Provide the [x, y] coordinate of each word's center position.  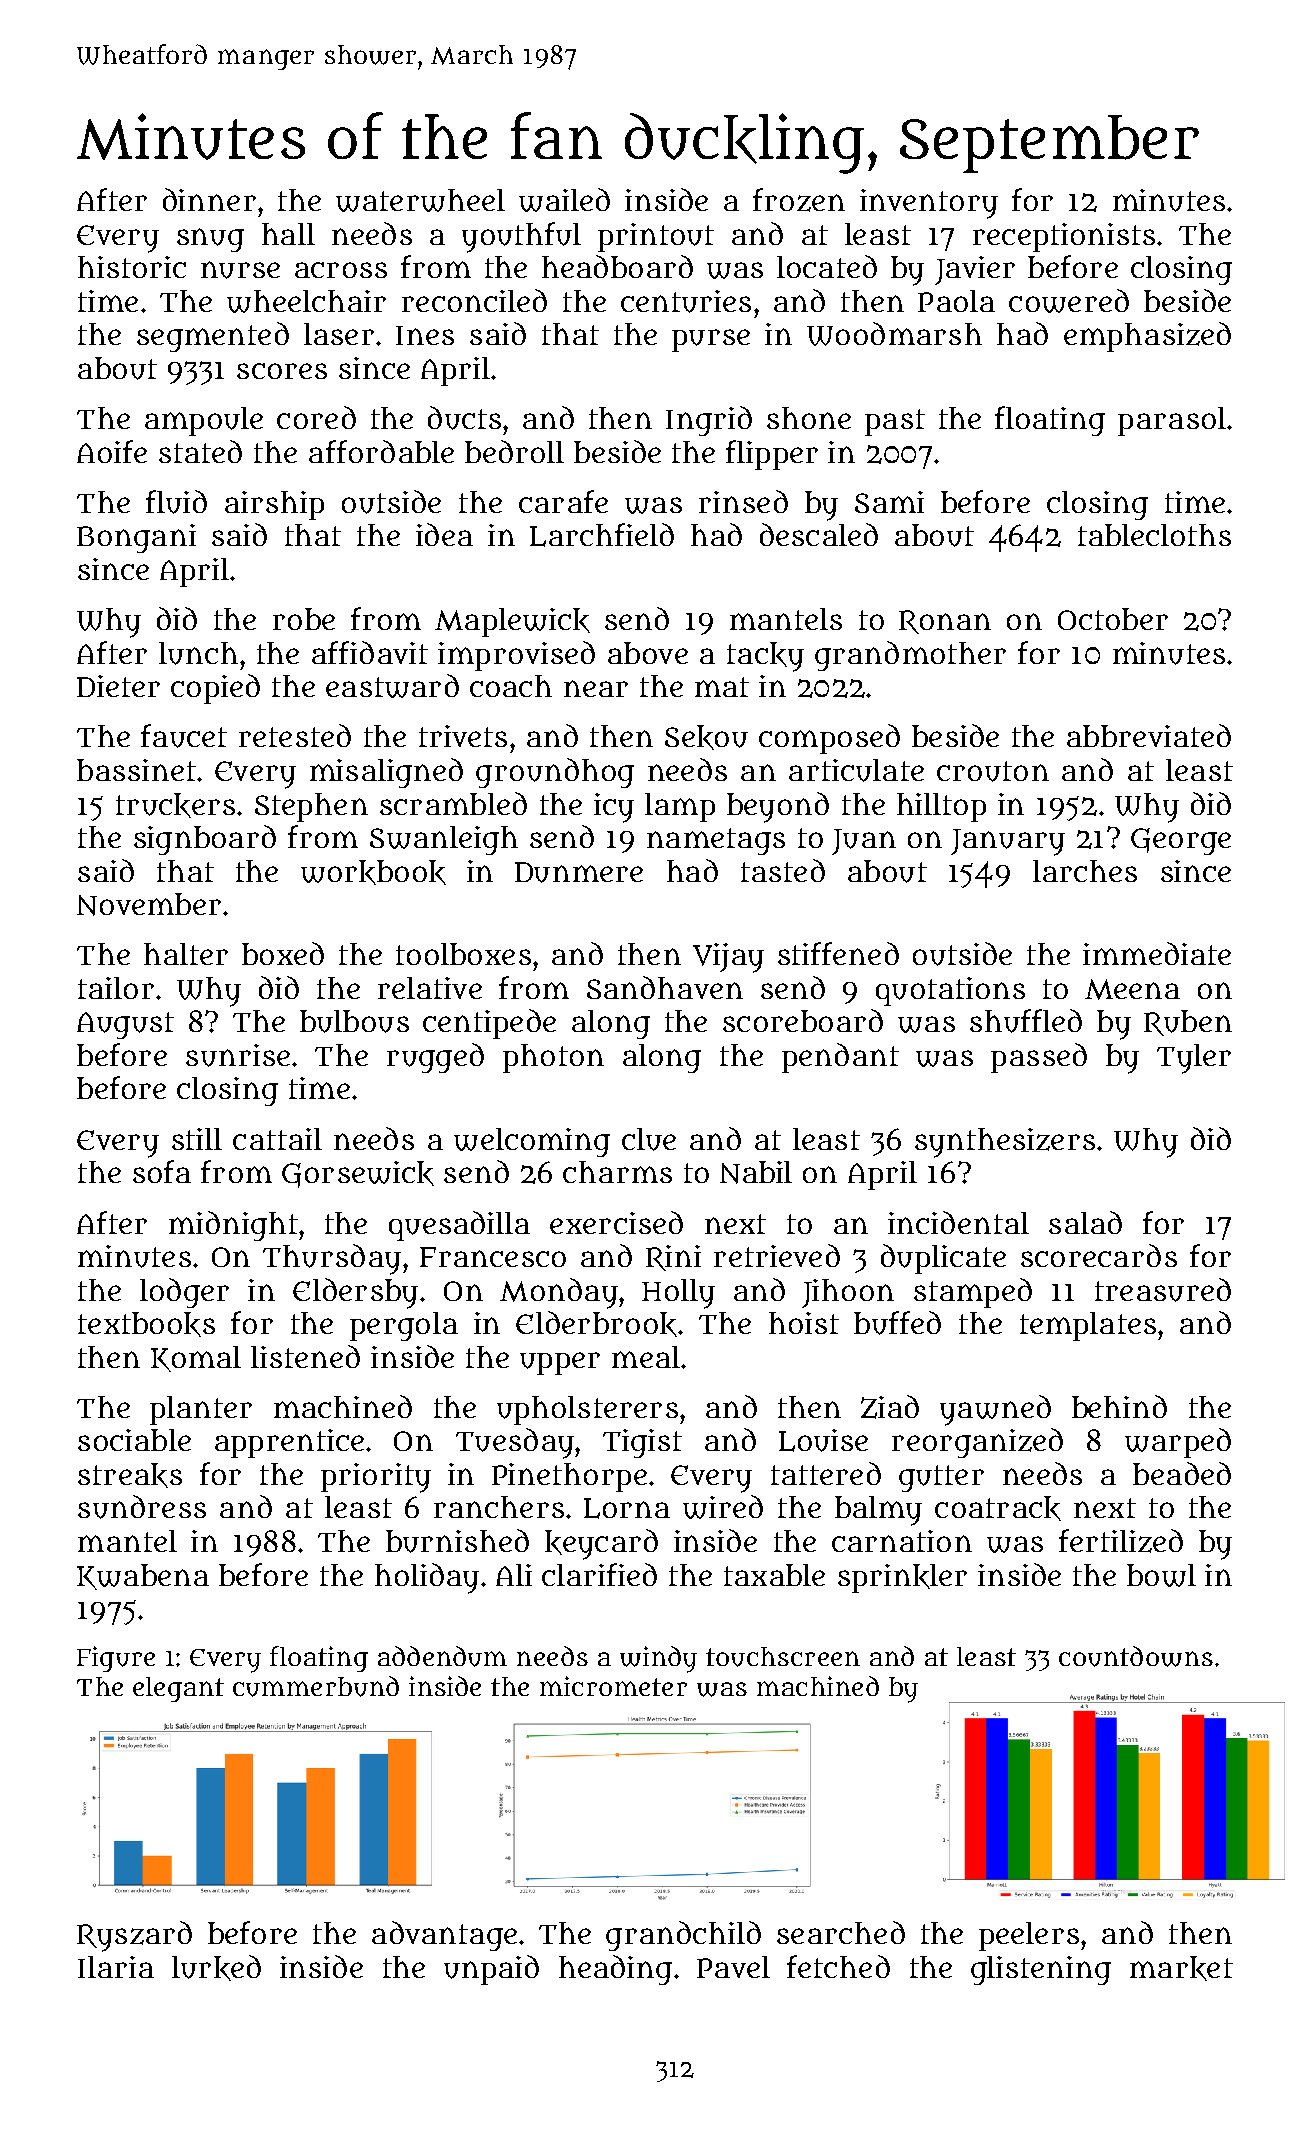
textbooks [146, 1324]
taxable [774, 1575]
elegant [178, 1689]
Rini [673, 1258]
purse [711, 340]
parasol [1172, 421]
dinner [209, 199]
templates [1088, 1326]
